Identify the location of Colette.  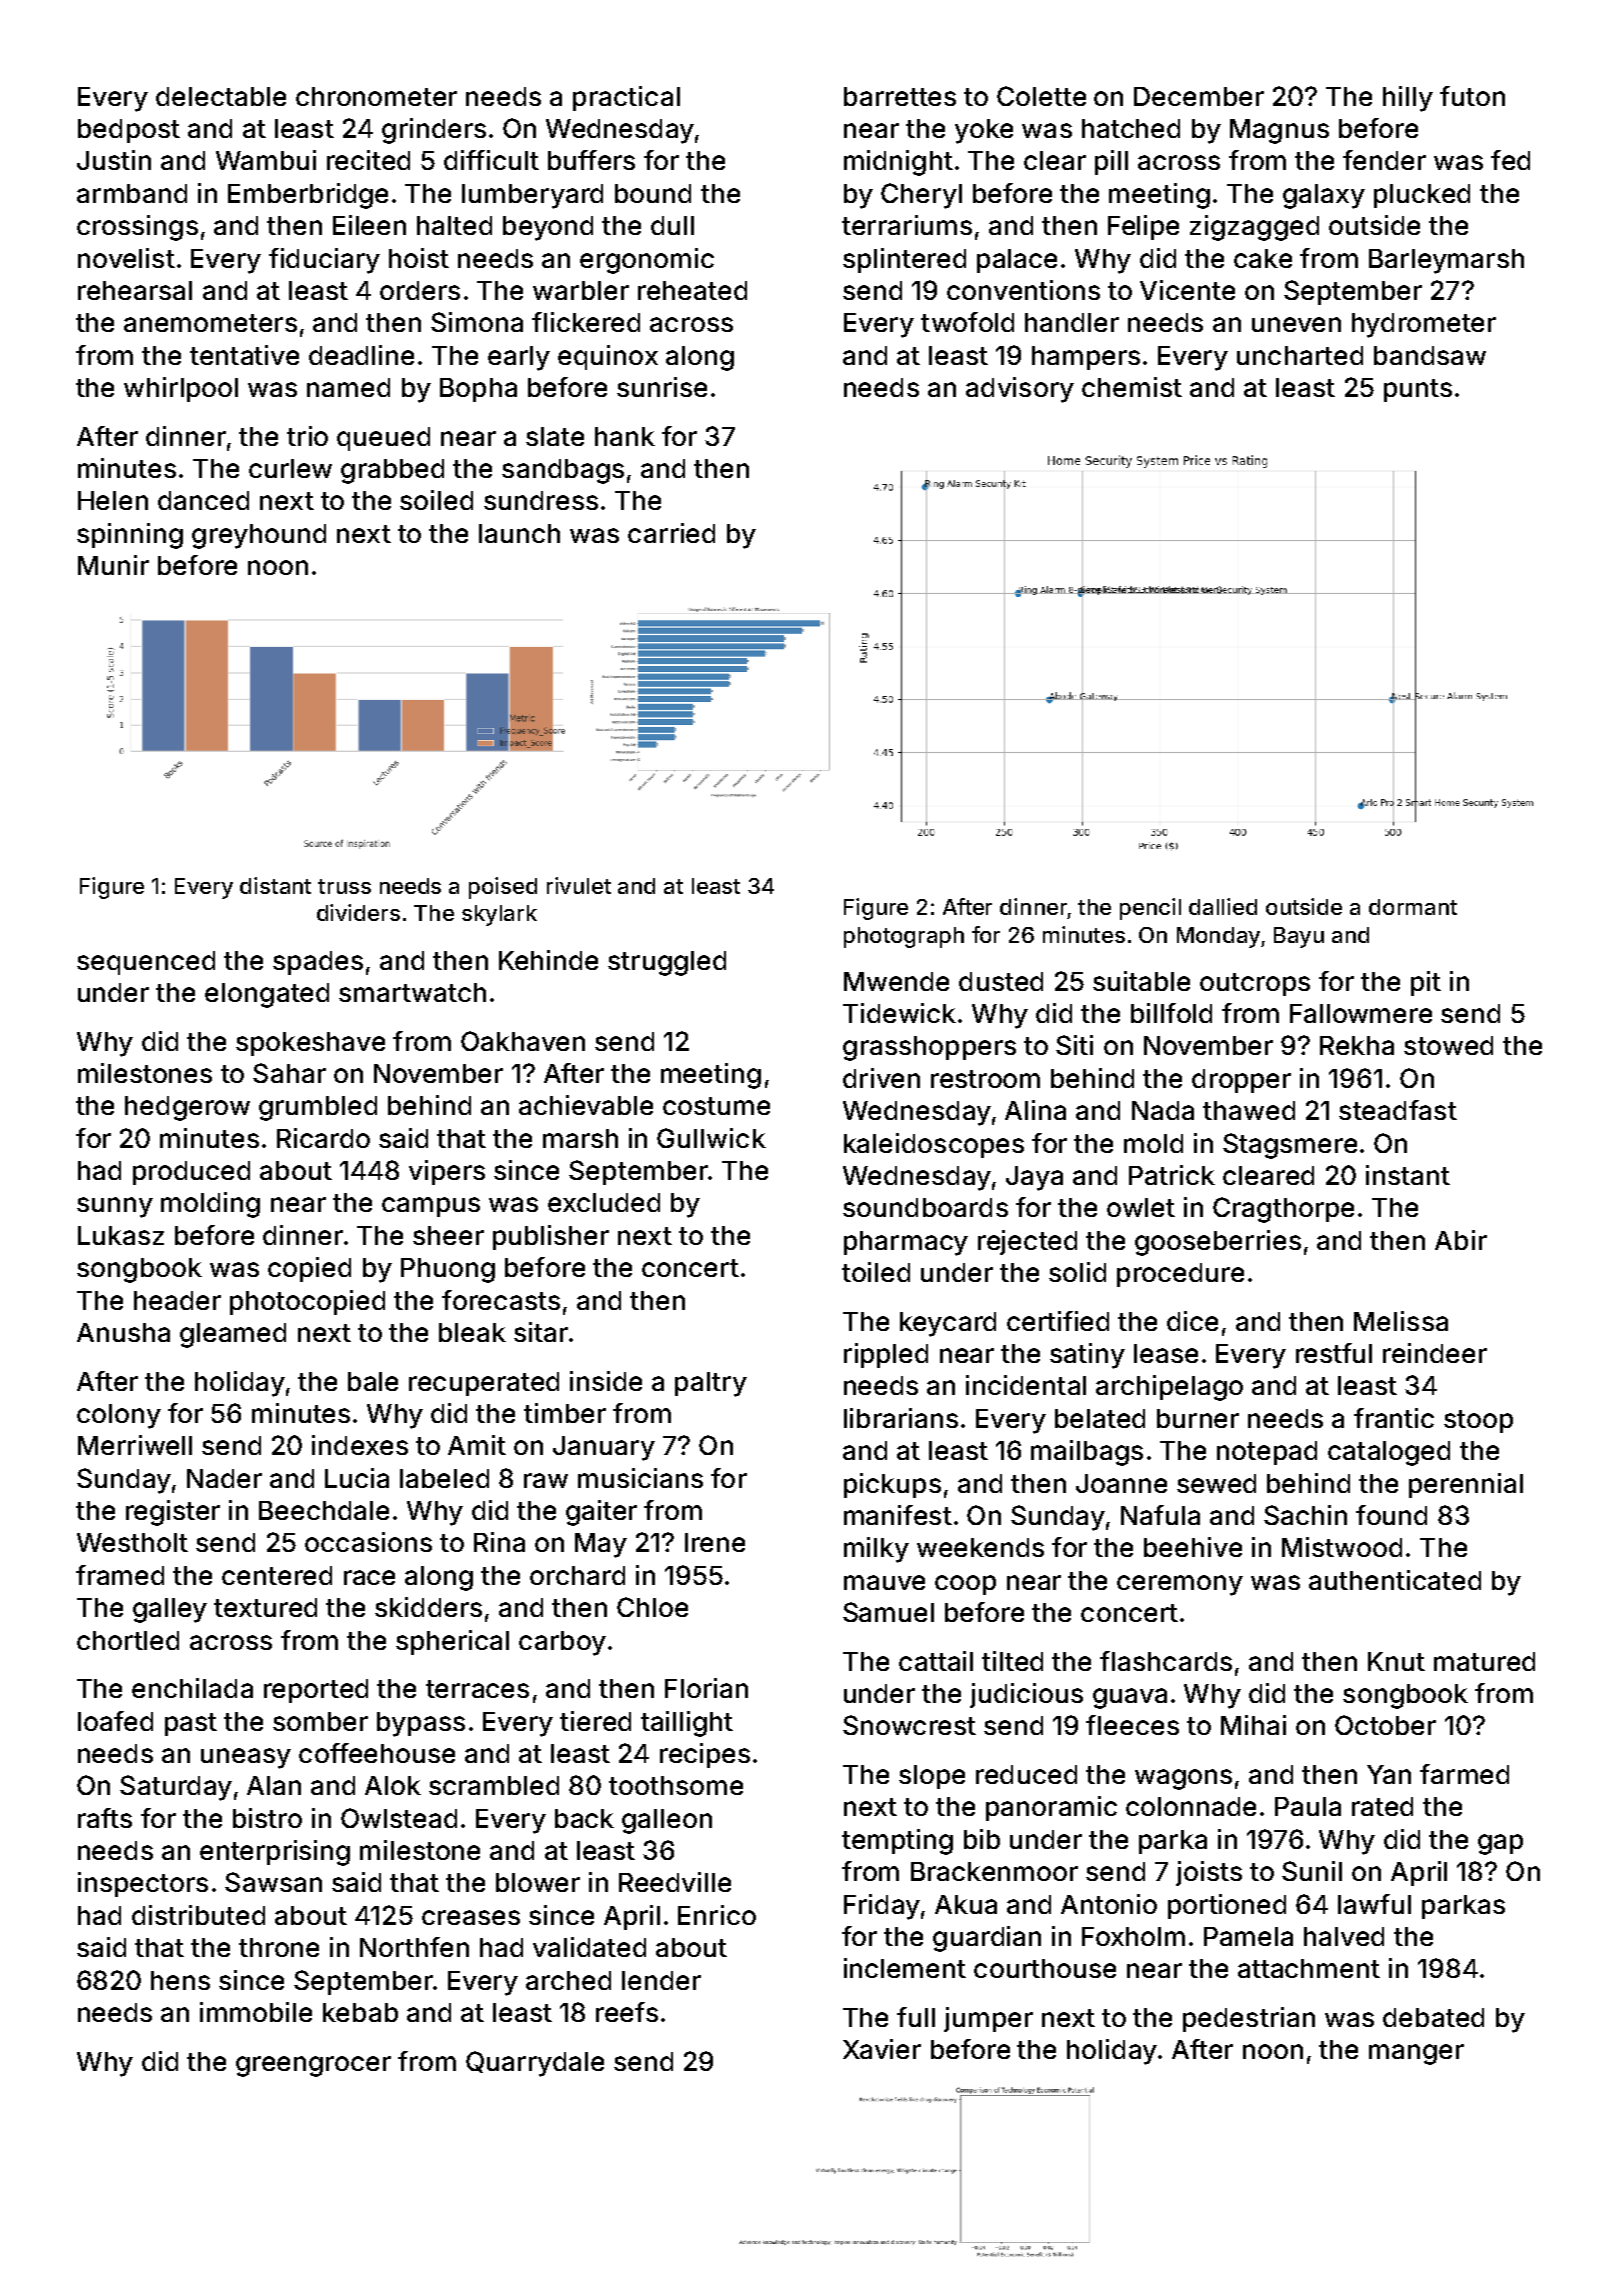
(1041, 96).
